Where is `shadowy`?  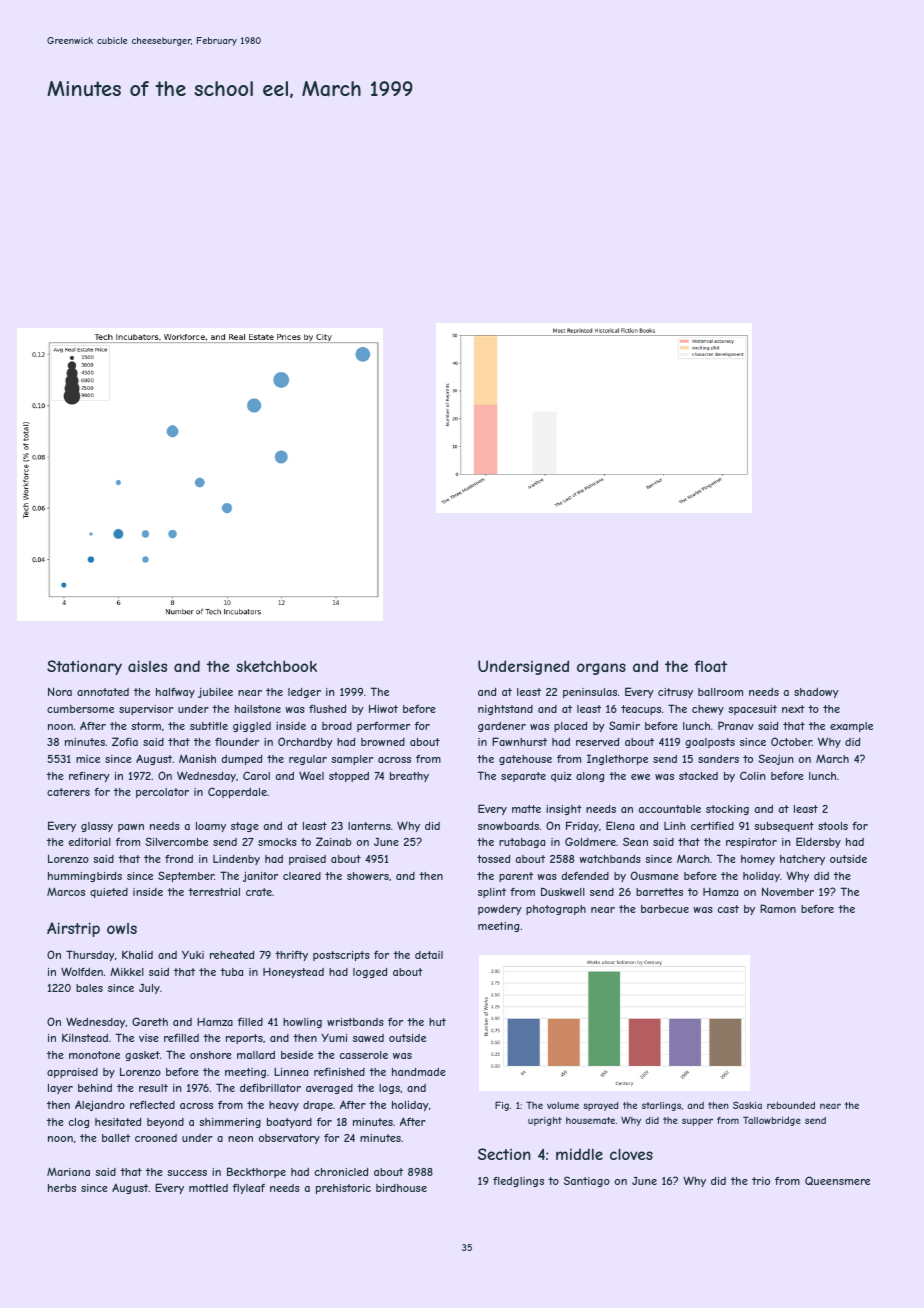 shadowy is located at coordinates (816, 693).
